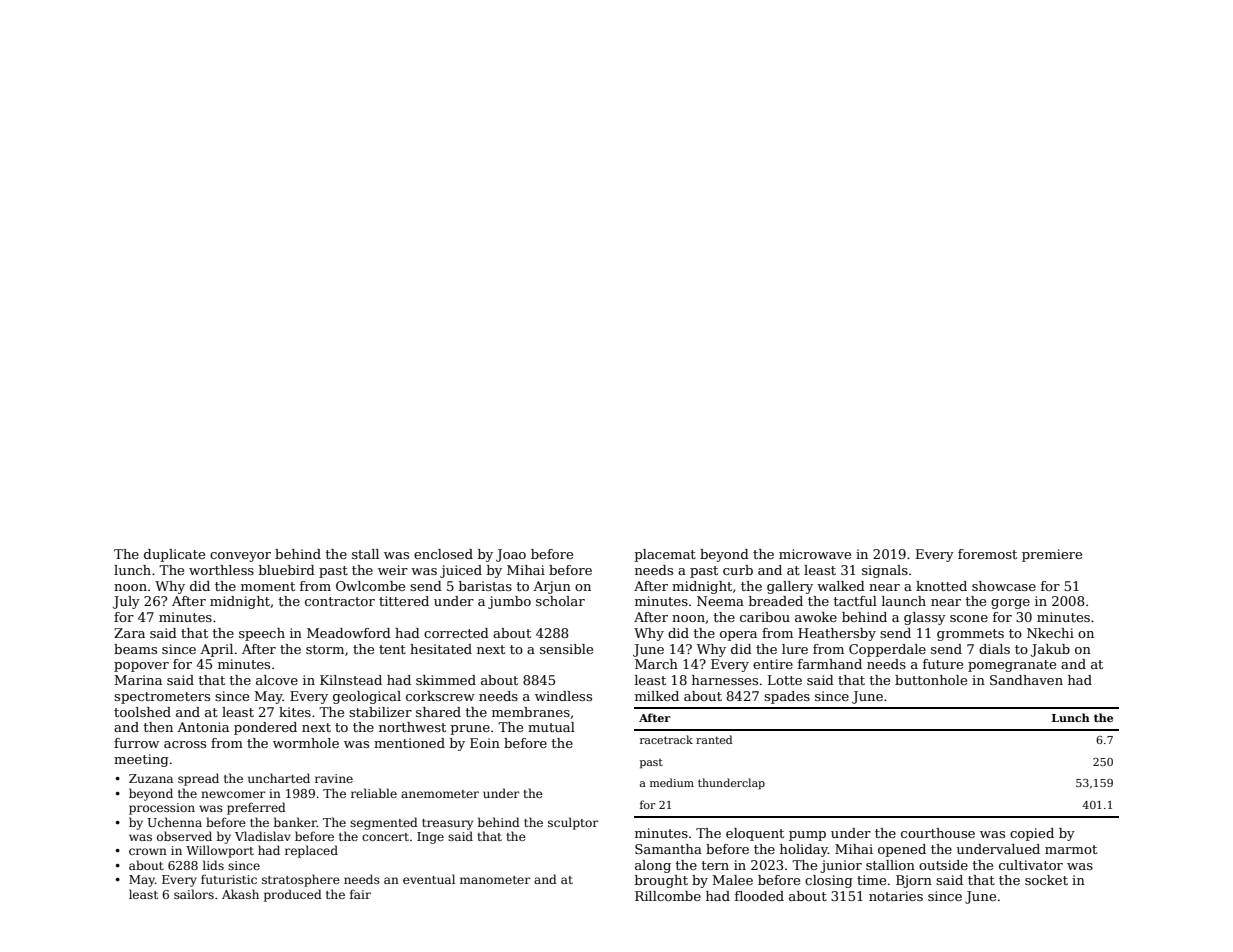 The image size is (1233, 952). What do you see at coordinates (126, 602) in the image?
I see `July` at bounding box center [126, 602].
